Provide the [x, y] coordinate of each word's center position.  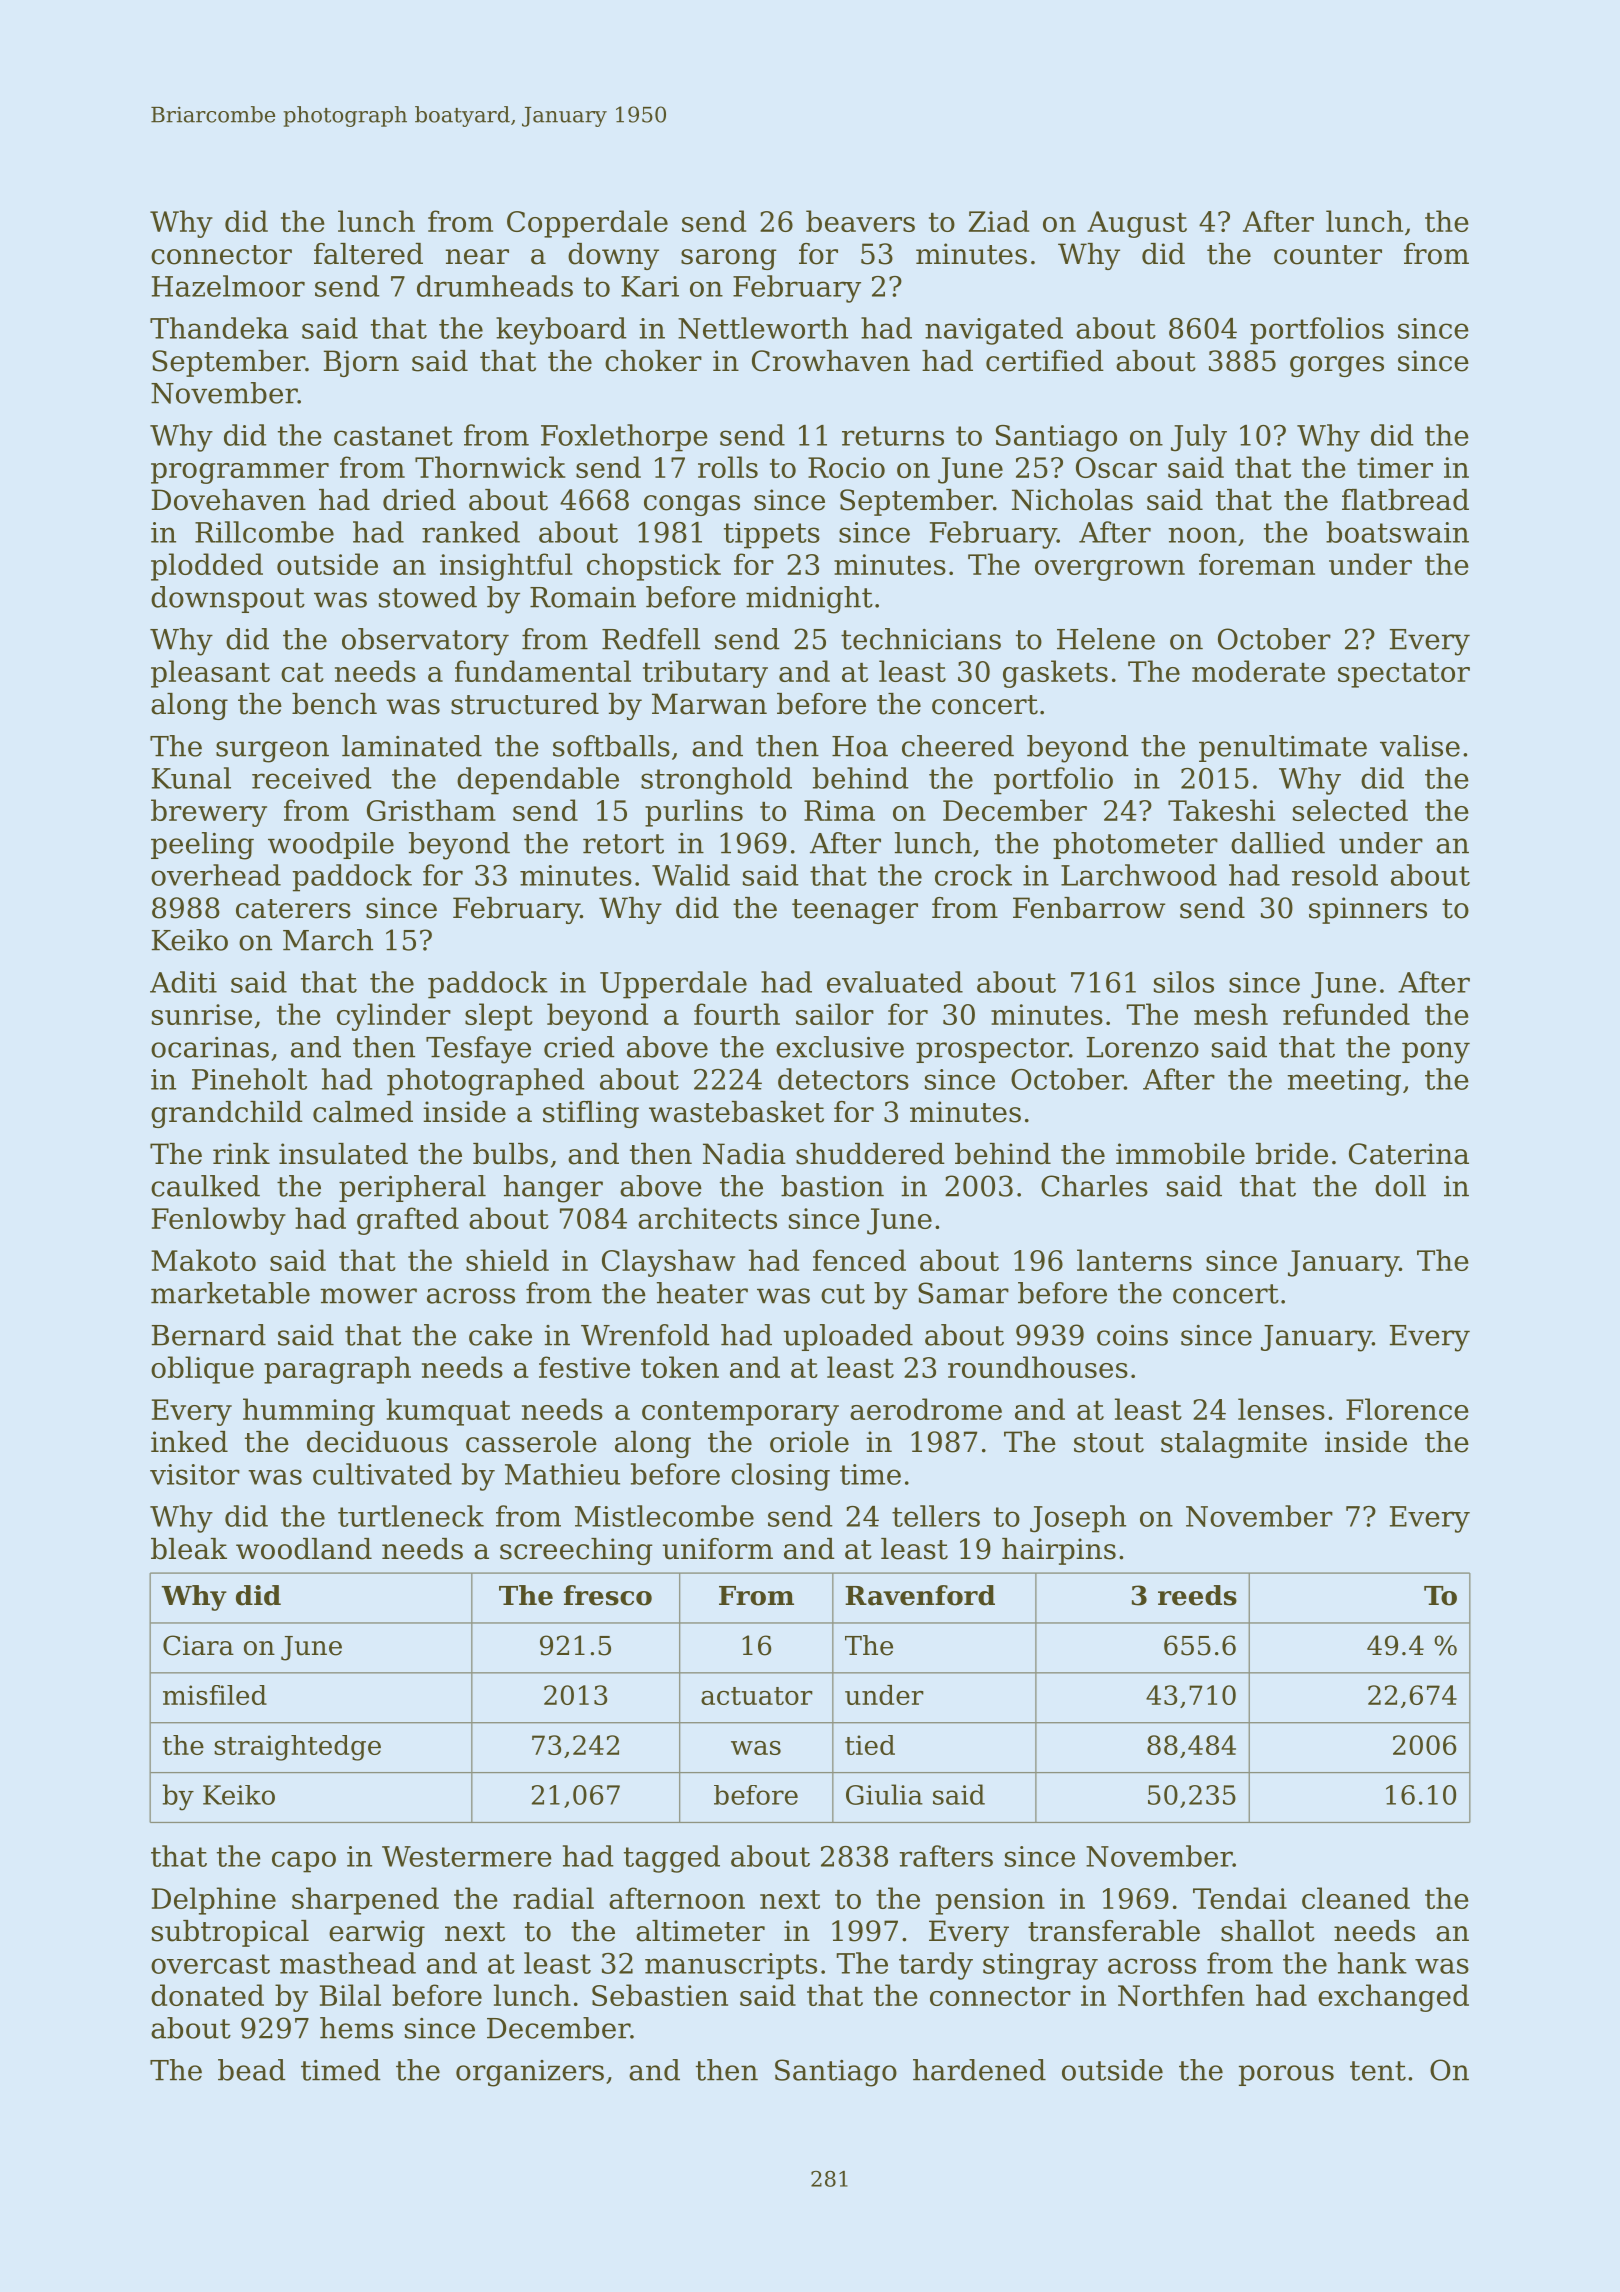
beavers [860, 221]
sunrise [202, 1014]
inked [189, 1442]
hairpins [1059, 1551]
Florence [1407, 1409]
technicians [921, 639]
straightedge [297, 1748]
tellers [936, 1516]
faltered [368, 254]
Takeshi [1221, 810]
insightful [506, 567]
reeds [1197, 1595]
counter [1328, 255]
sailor [835, 1014]
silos [1184, 982]
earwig [377, 1933]
